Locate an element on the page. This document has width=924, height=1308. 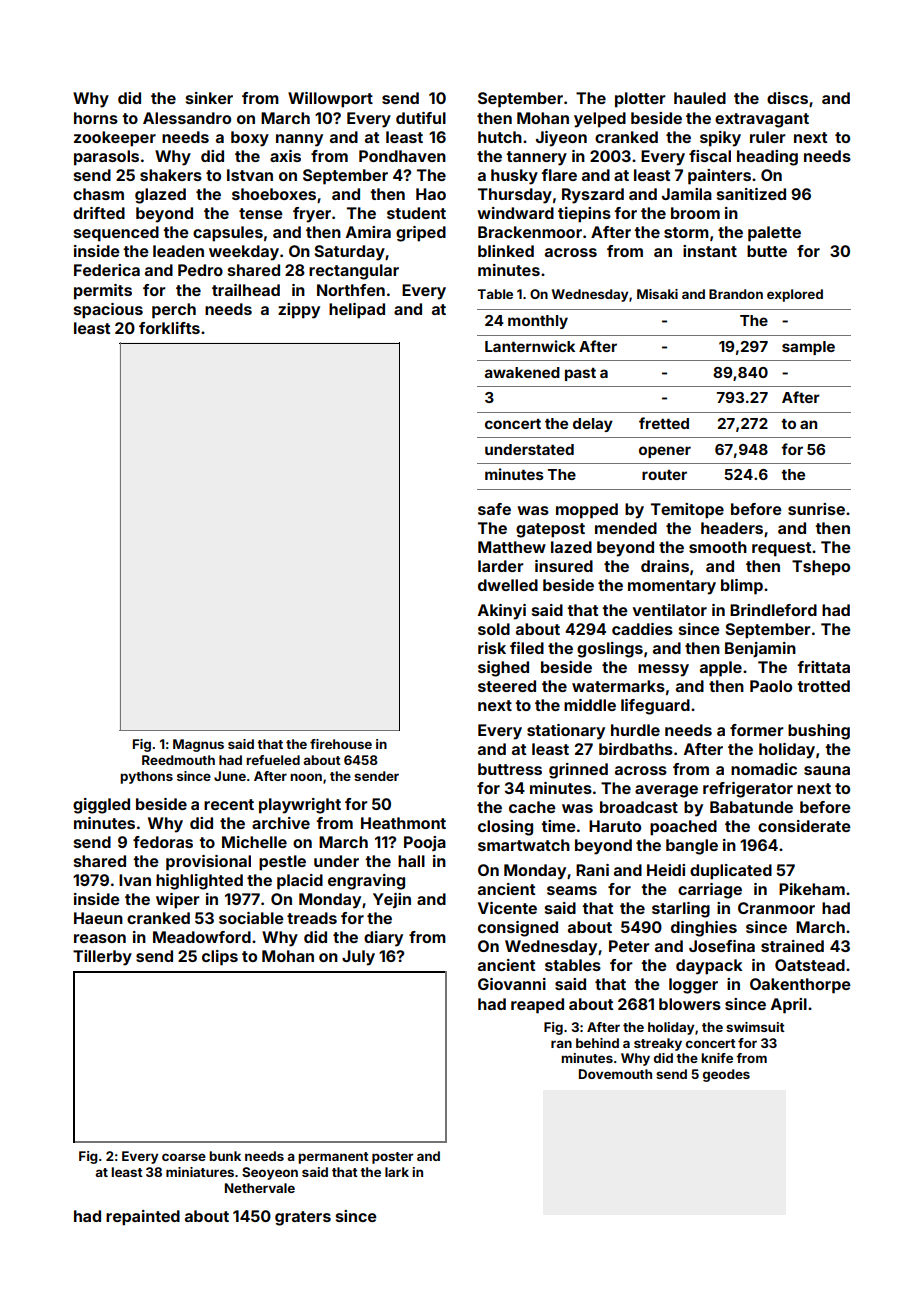
Misaki is located at coordinates (657, 294).
